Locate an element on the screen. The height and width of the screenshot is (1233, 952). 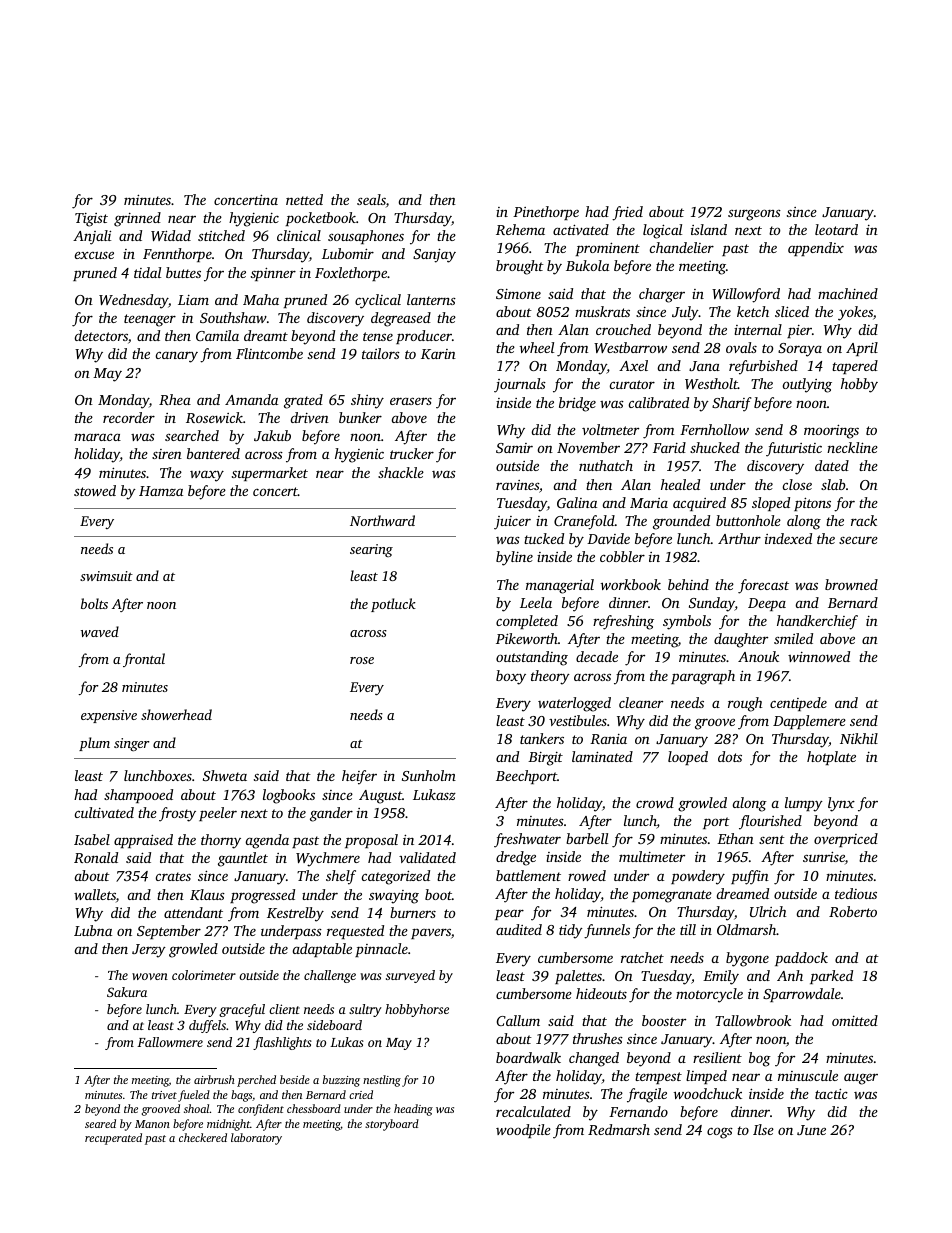
neckline is located at coordinates (852, 447).
